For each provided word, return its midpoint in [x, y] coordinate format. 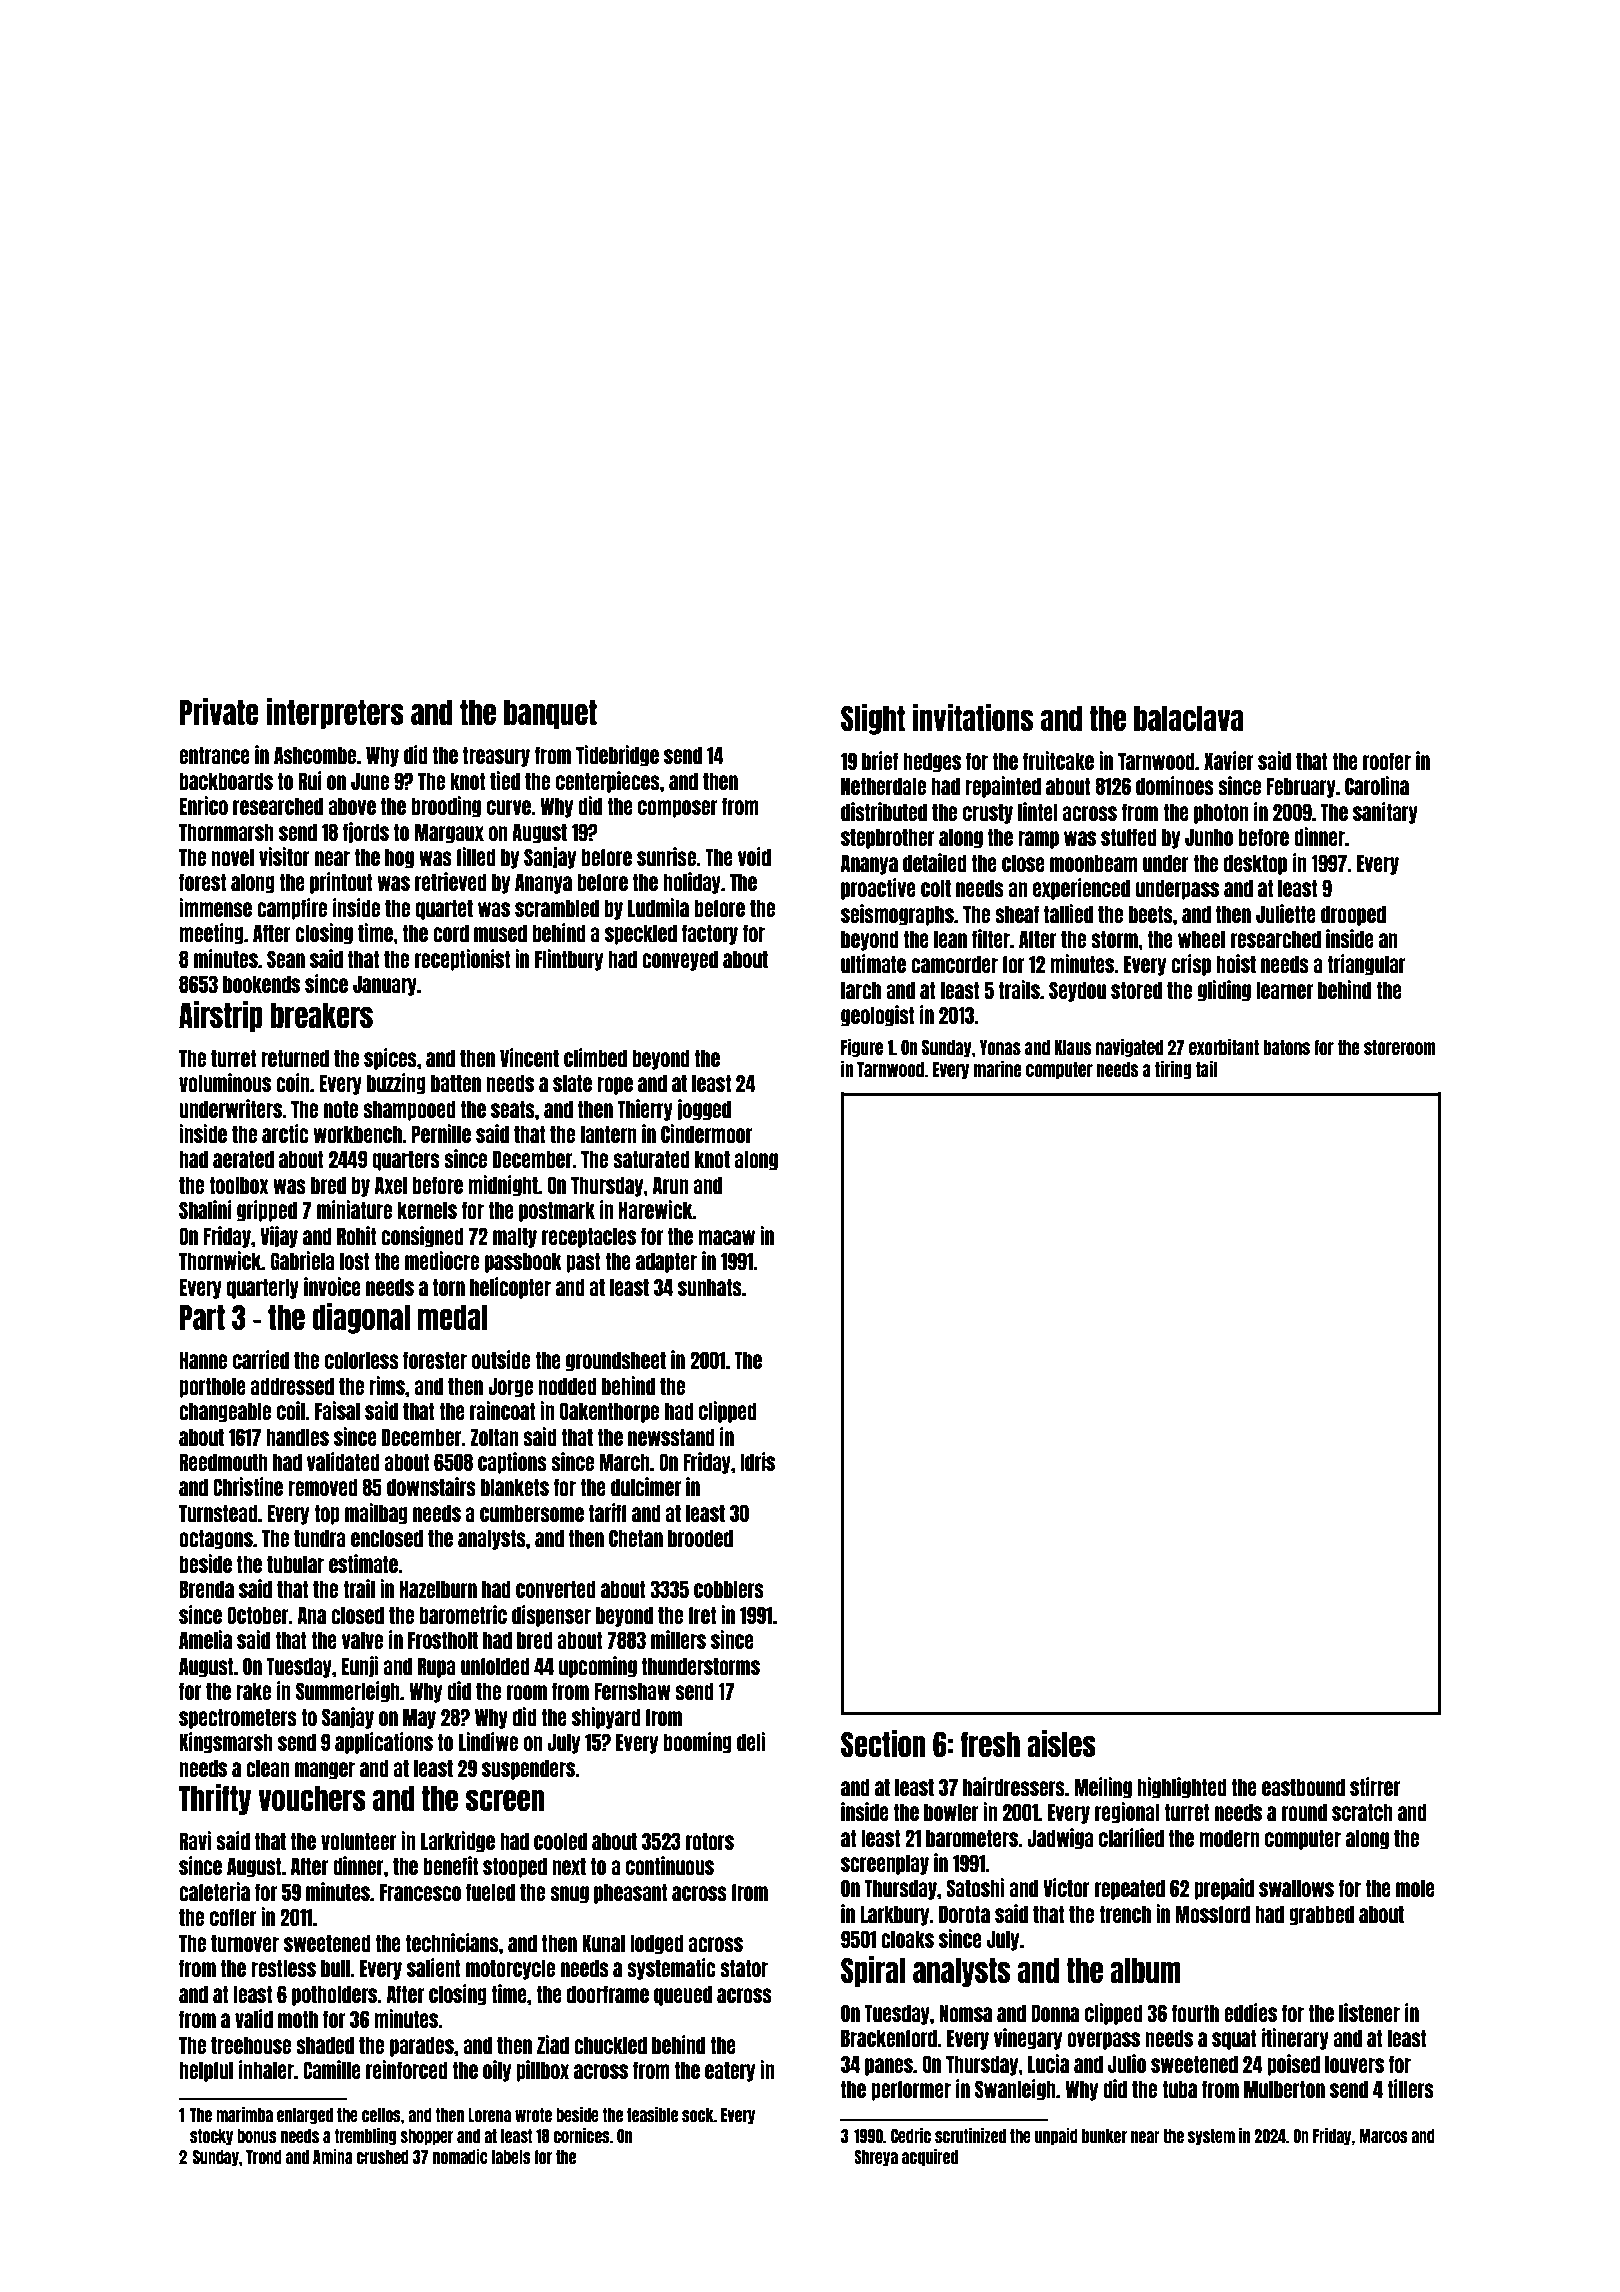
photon [1221, 813]
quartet [444, 909]
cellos [381, 2115]
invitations [973, 717]
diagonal [361, 1318]
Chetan [636, 1538]
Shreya [876, 2158]
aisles [1061, 1743]
